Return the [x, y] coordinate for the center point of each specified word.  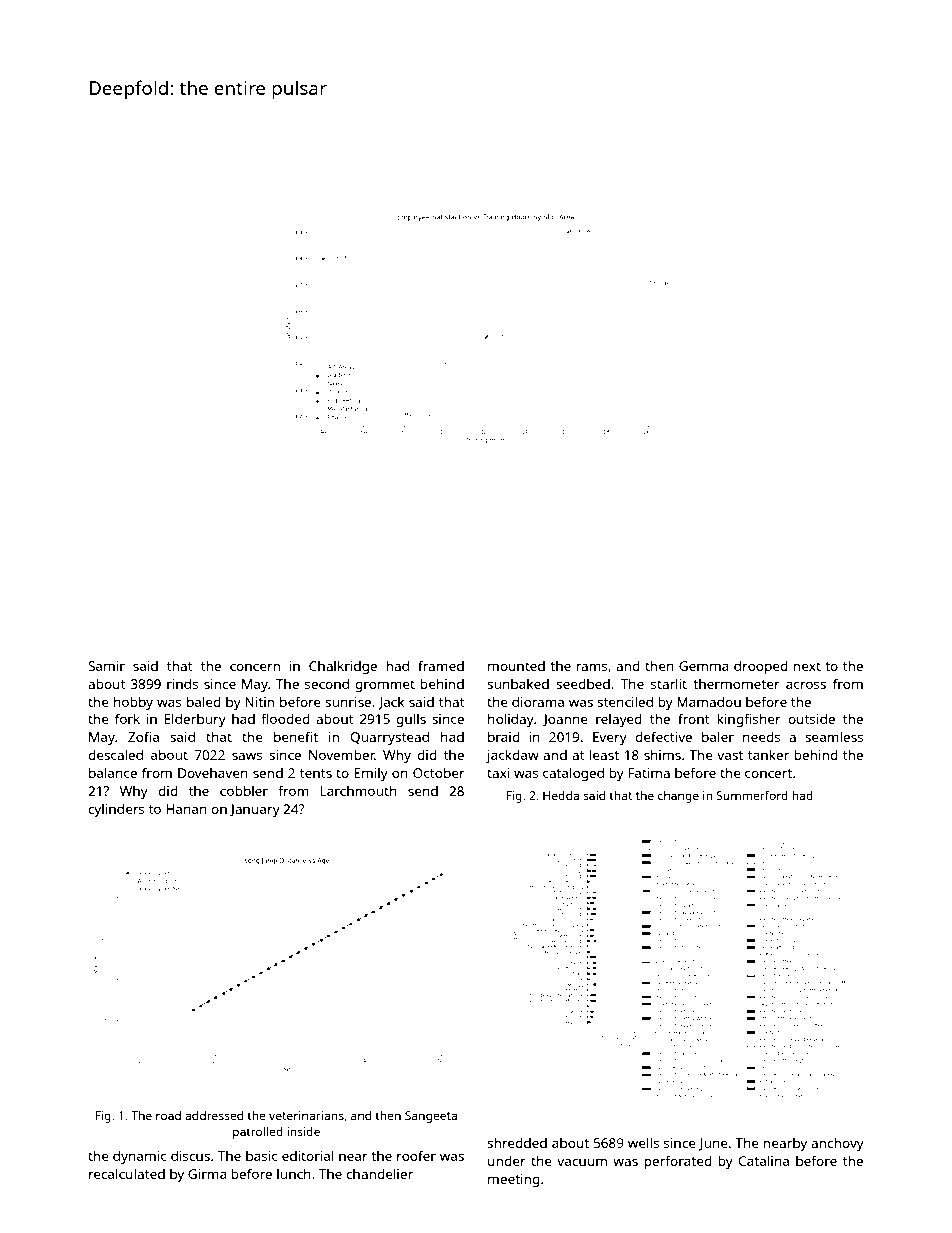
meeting [514, 1180]
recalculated [127, 1173]
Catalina [763, 1160]
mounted [516, 666]
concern [255, 667]
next [807, 666]
